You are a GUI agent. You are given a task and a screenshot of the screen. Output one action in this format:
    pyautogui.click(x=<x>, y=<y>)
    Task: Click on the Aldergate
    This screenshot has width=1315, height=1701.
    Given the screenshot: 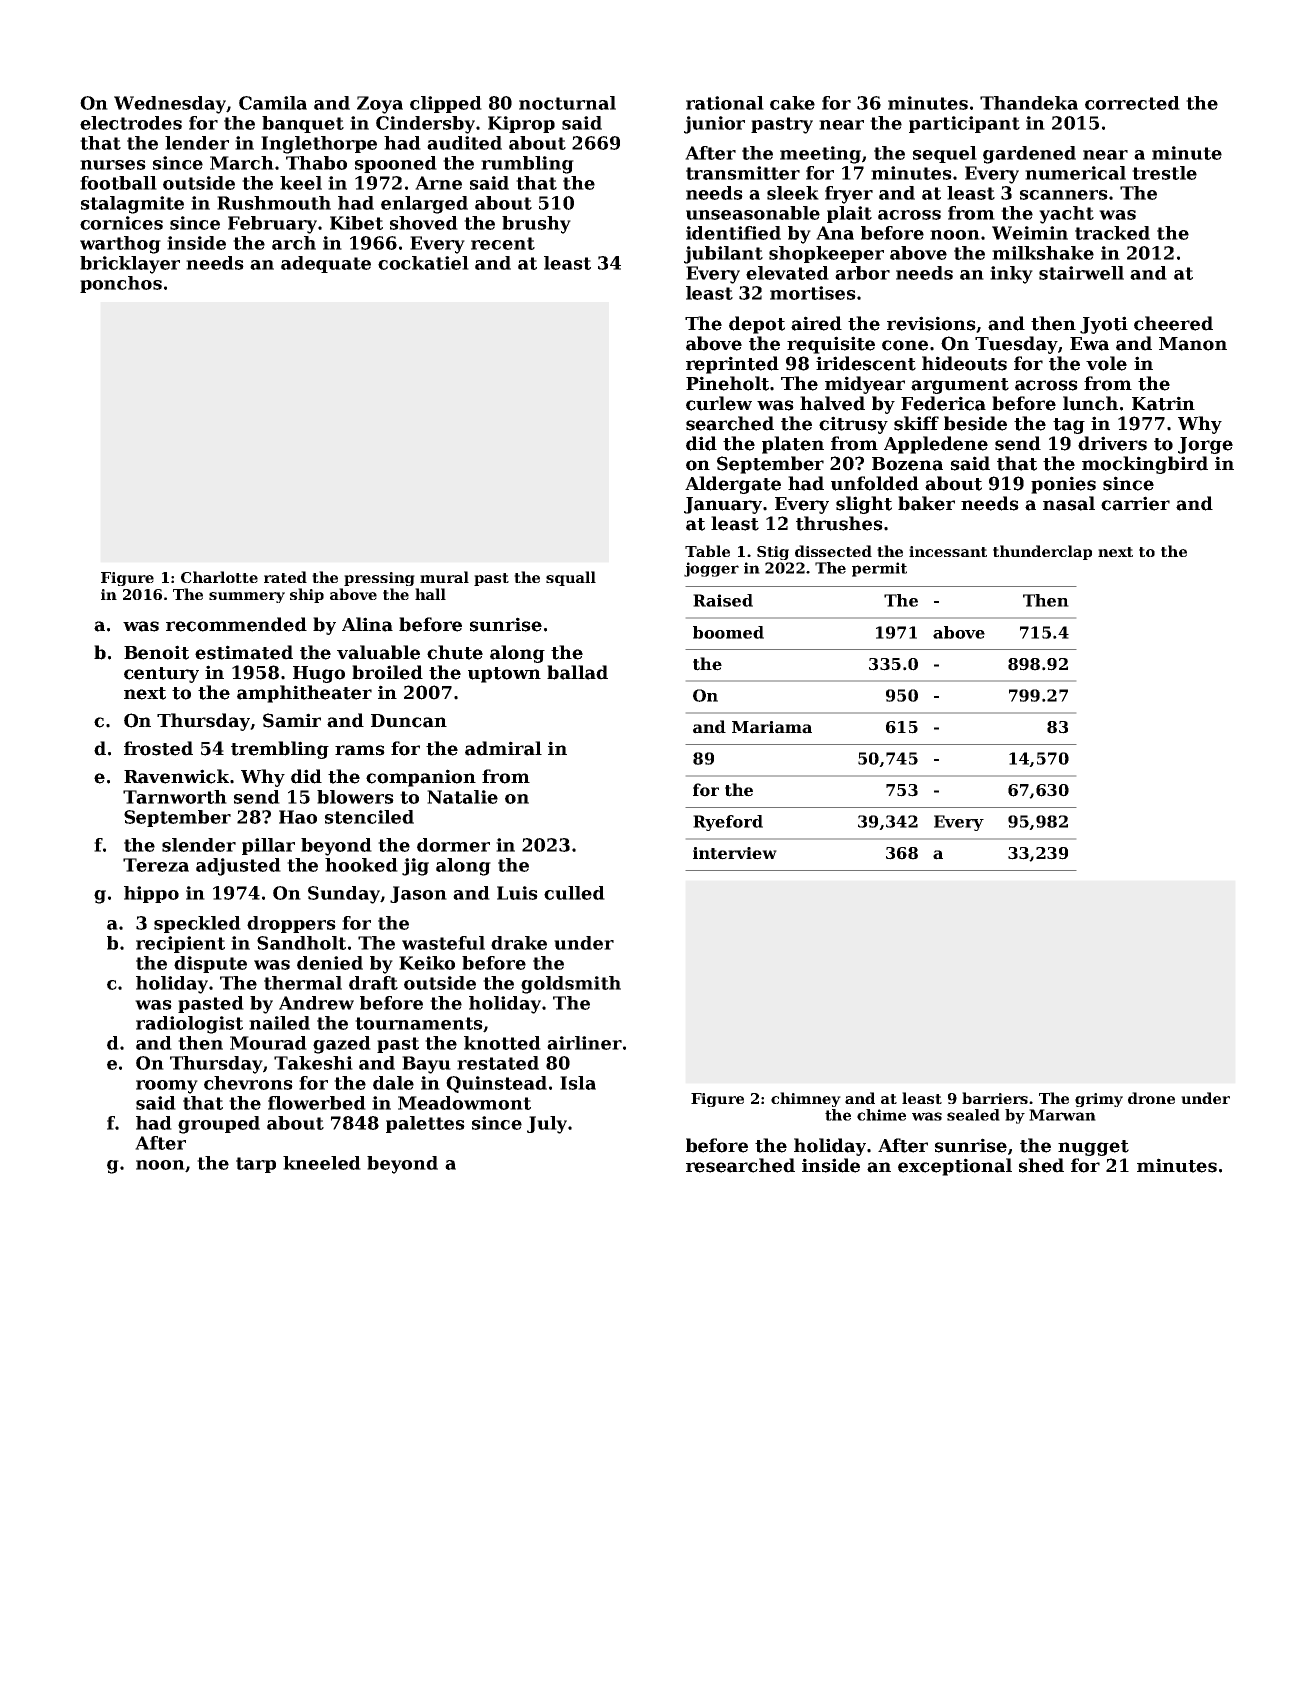 What is the action you would take?
    pyautogui.click(x=733, y=485)
